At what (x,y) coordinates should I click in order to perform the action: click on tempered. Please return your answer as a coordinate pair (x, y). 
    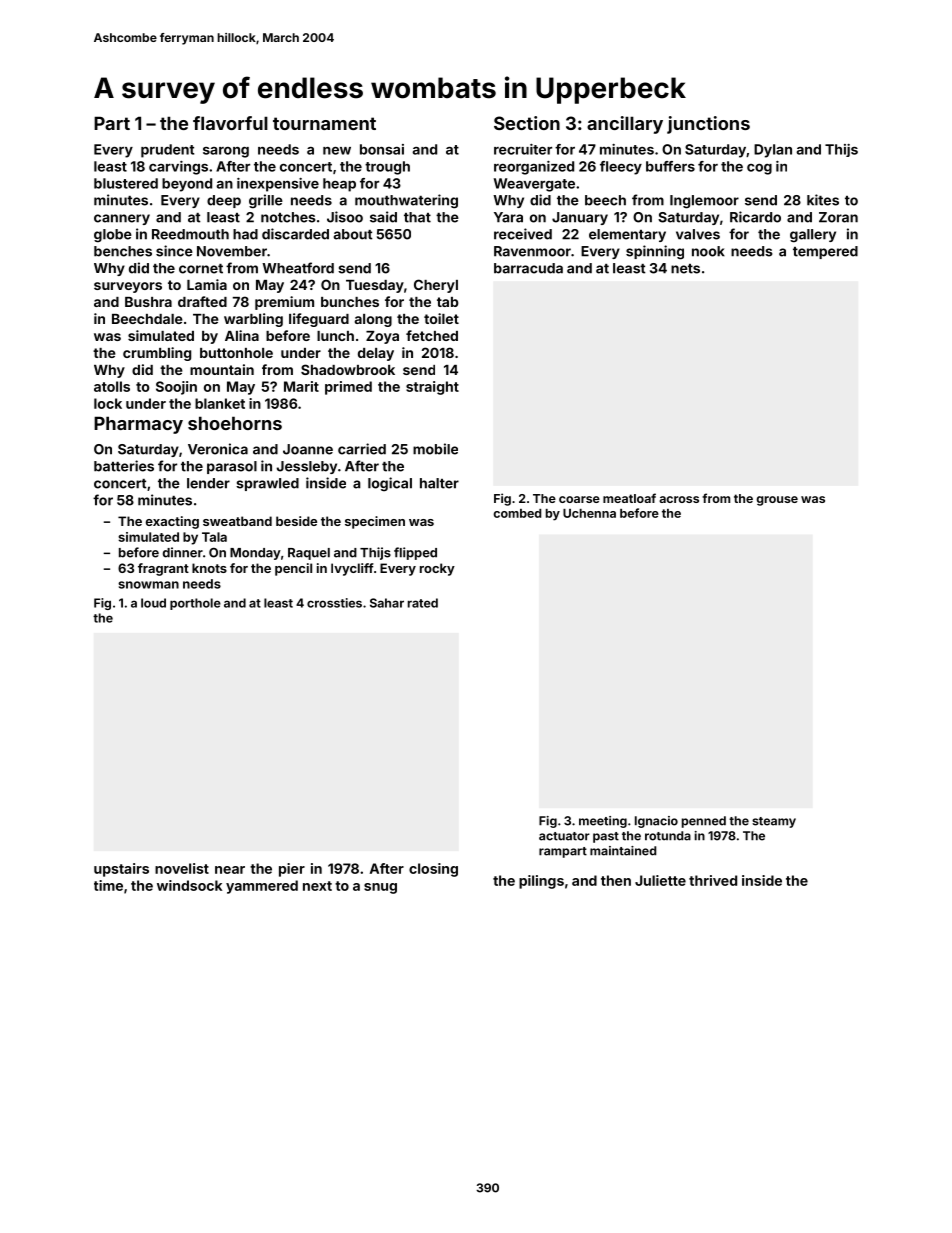
    Looking at the image, I should click on (825, 252).
